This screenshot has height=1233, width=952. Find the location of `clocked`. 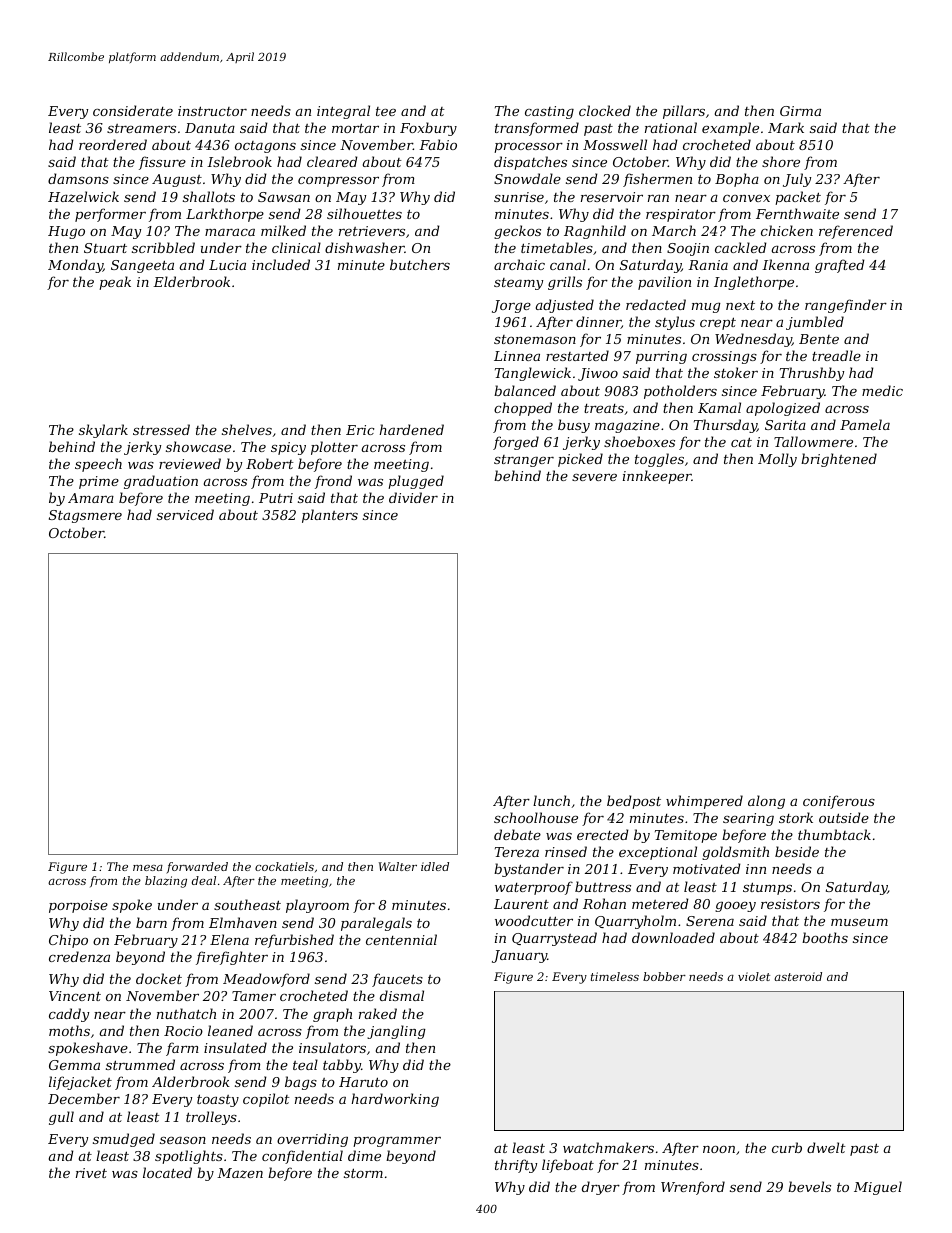

clocked is located at coordinates (605, 110).
